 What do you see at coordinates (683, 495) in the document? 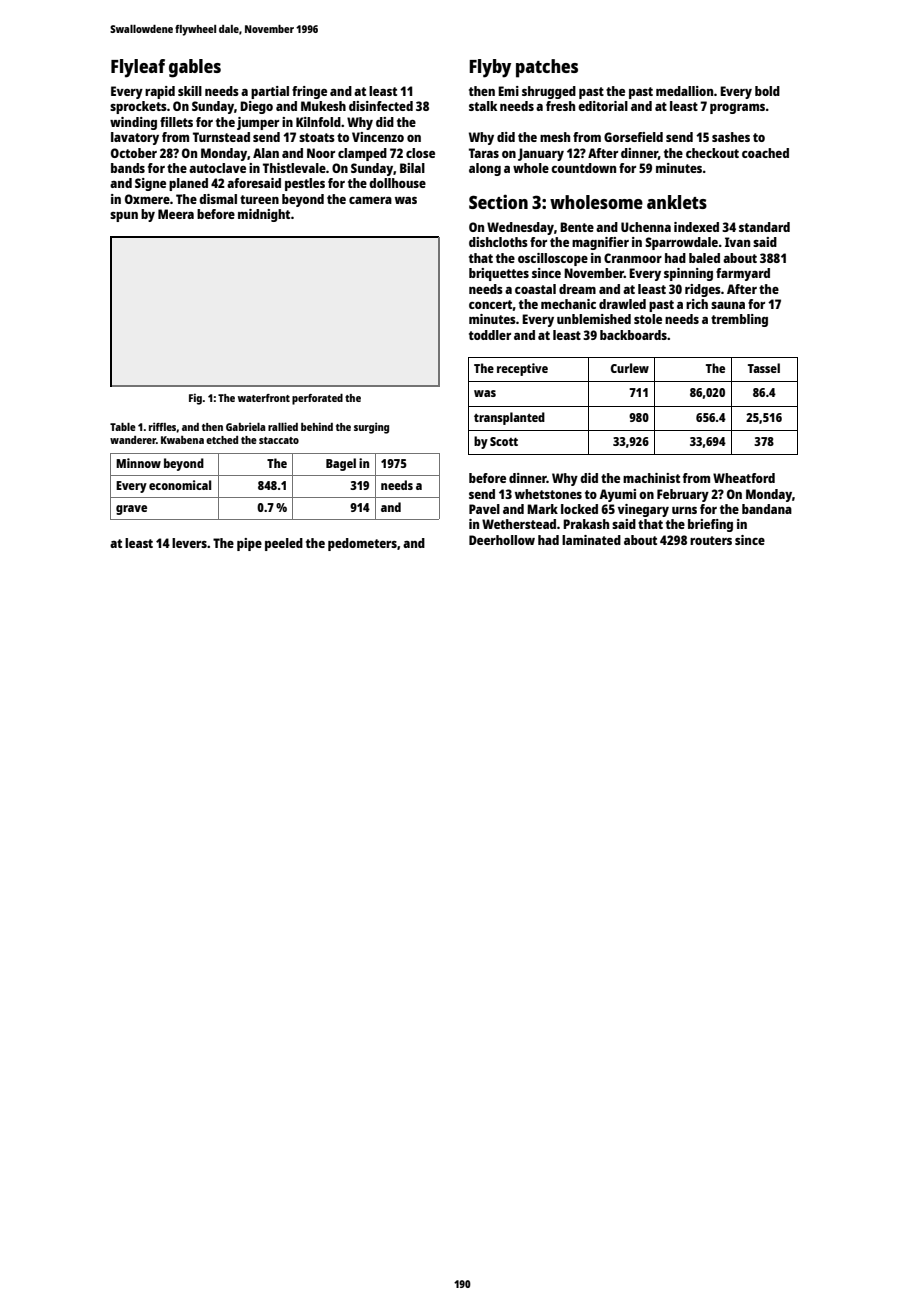
I see `February` at bounding box center [683, 495].
